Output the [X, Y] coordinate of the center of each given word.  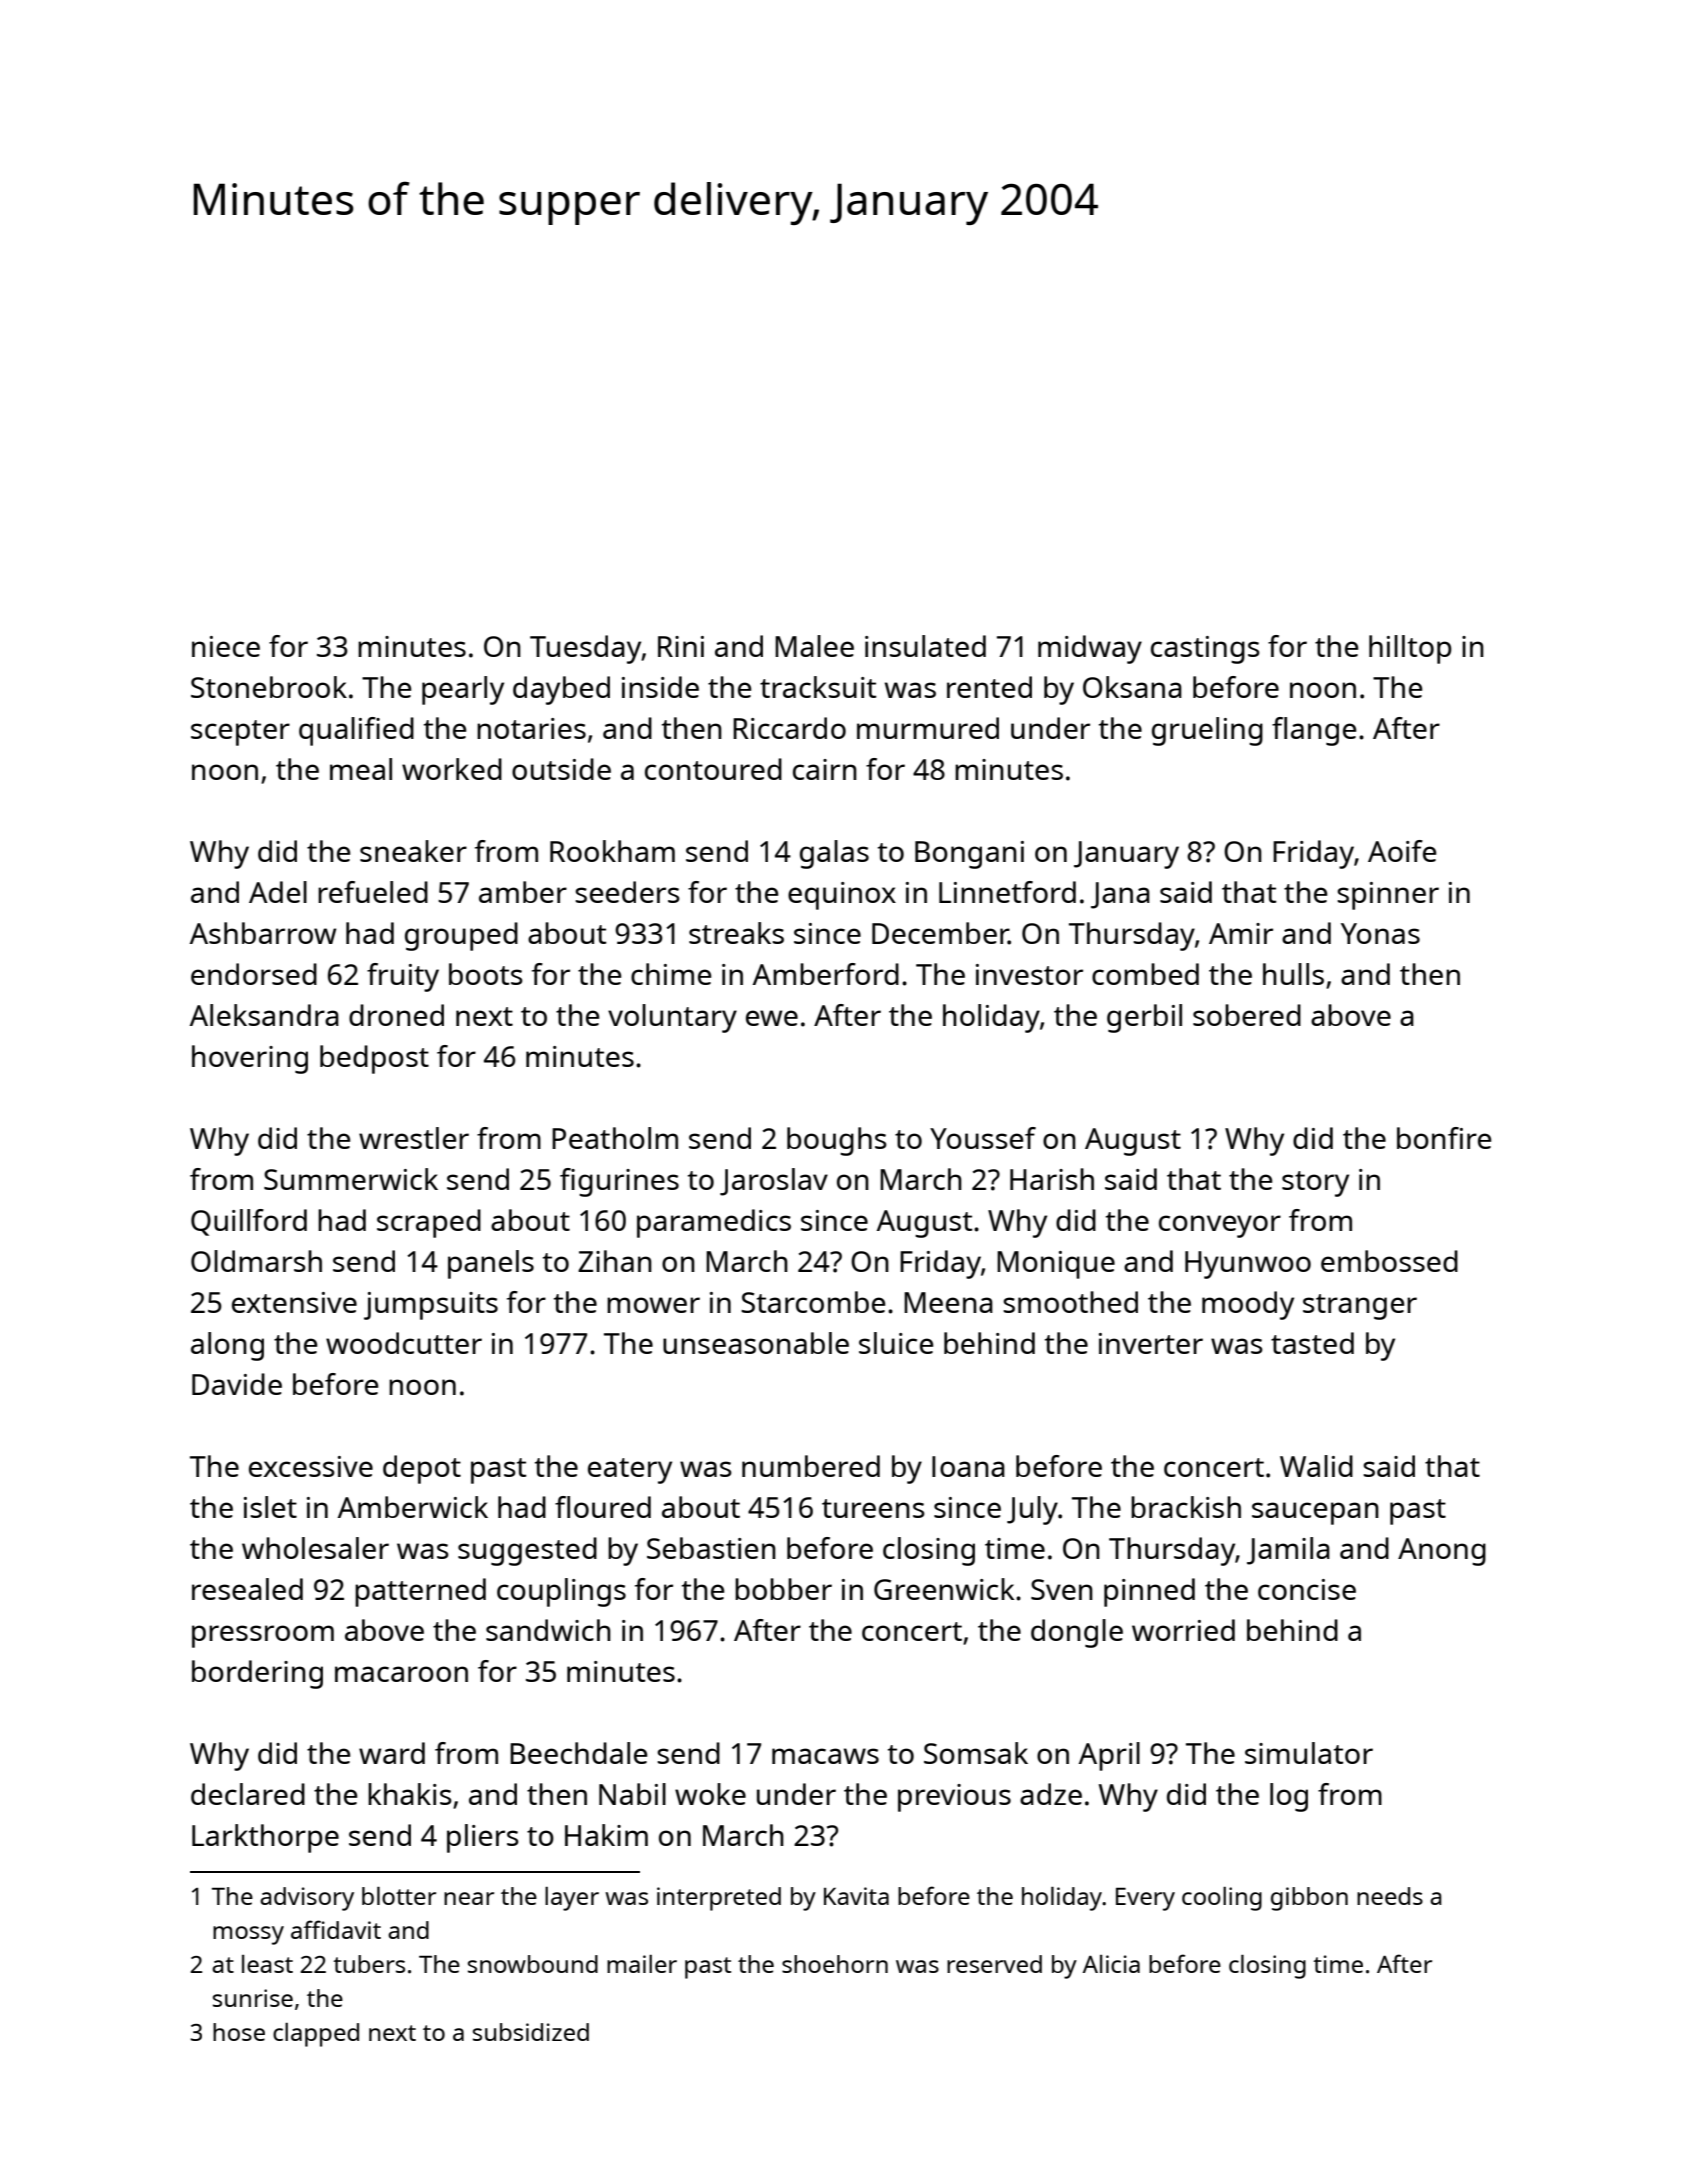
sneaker [413, 851]
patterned [420, 1592]
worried [1183, 1630]
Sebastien [711, 1548]
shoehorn [835, 1964]
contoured [713, 769]
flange [1314, 731]
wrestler [414, 1138]
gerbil [1144, 1018]
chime [671, 974]
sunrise [253, 1998]
